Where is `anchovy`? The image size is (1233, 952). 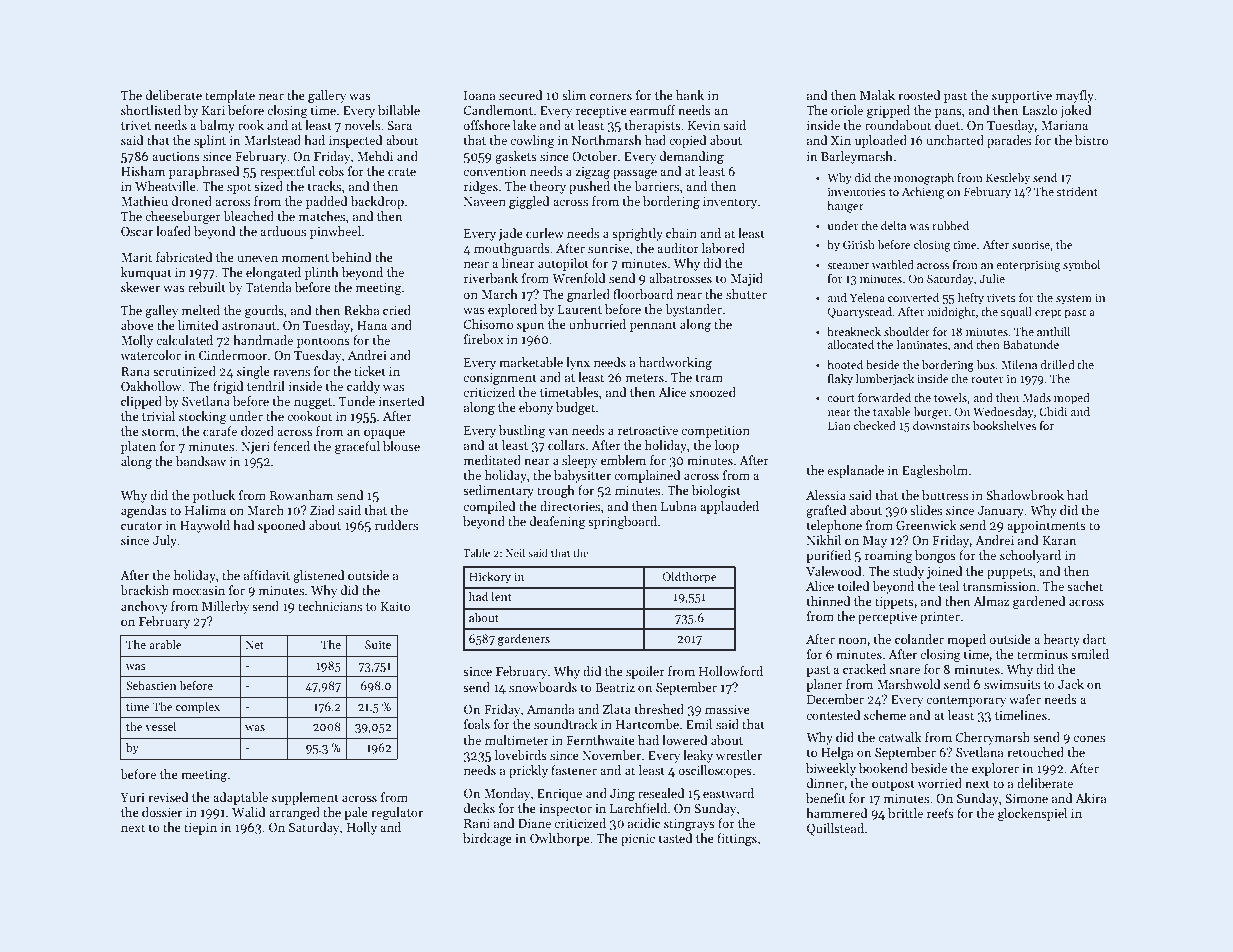
anchovy is located at coordinates (144, 607).
